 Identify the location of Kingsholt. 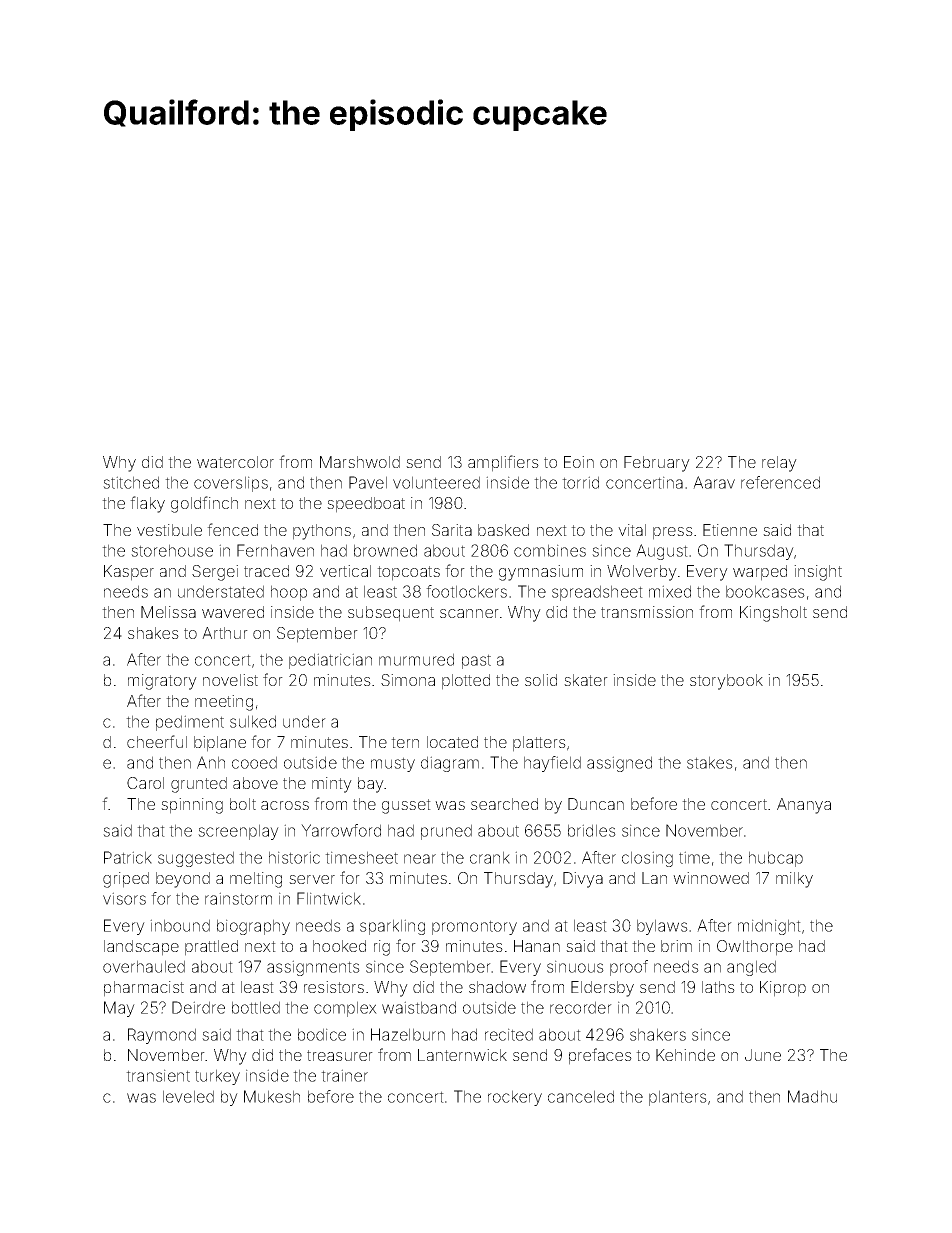
(773, 614).
